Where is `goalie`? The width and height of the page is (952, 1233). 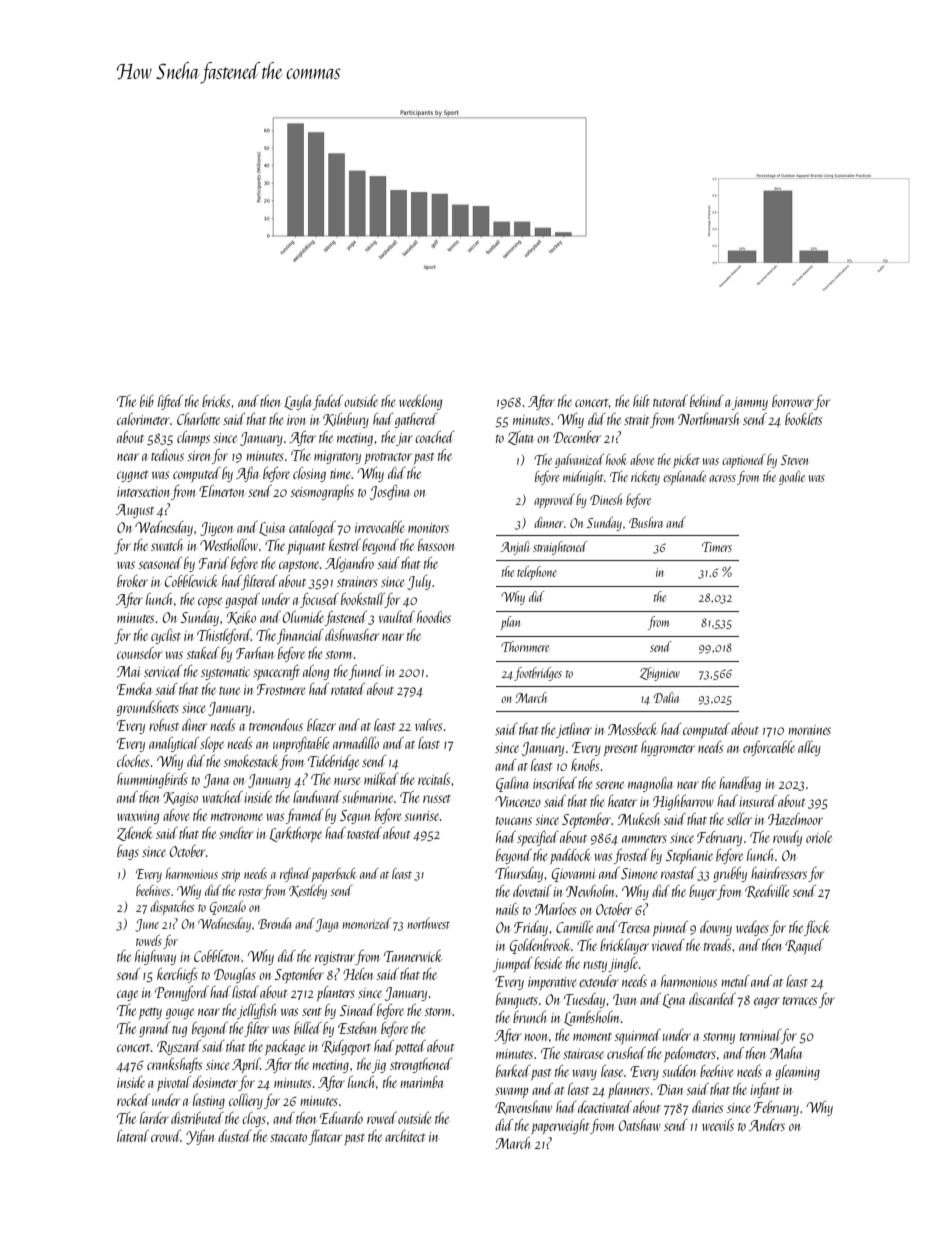
goalie is located at coordinates (792, 478).
